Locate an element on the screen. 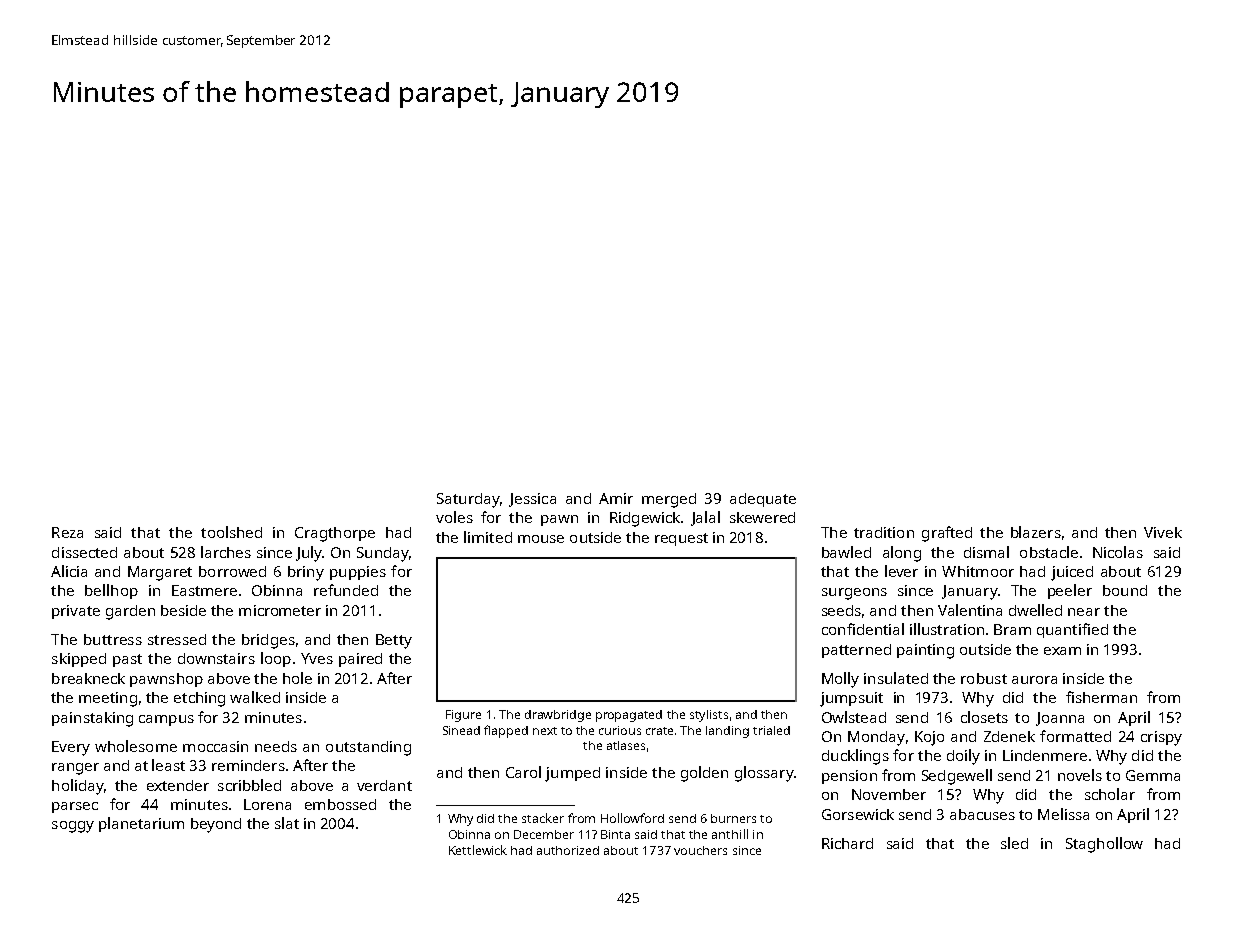 Image resolution: width=1233 pixels, height=952 pixels. Staghollow is located at coordinates (1104, 845).
